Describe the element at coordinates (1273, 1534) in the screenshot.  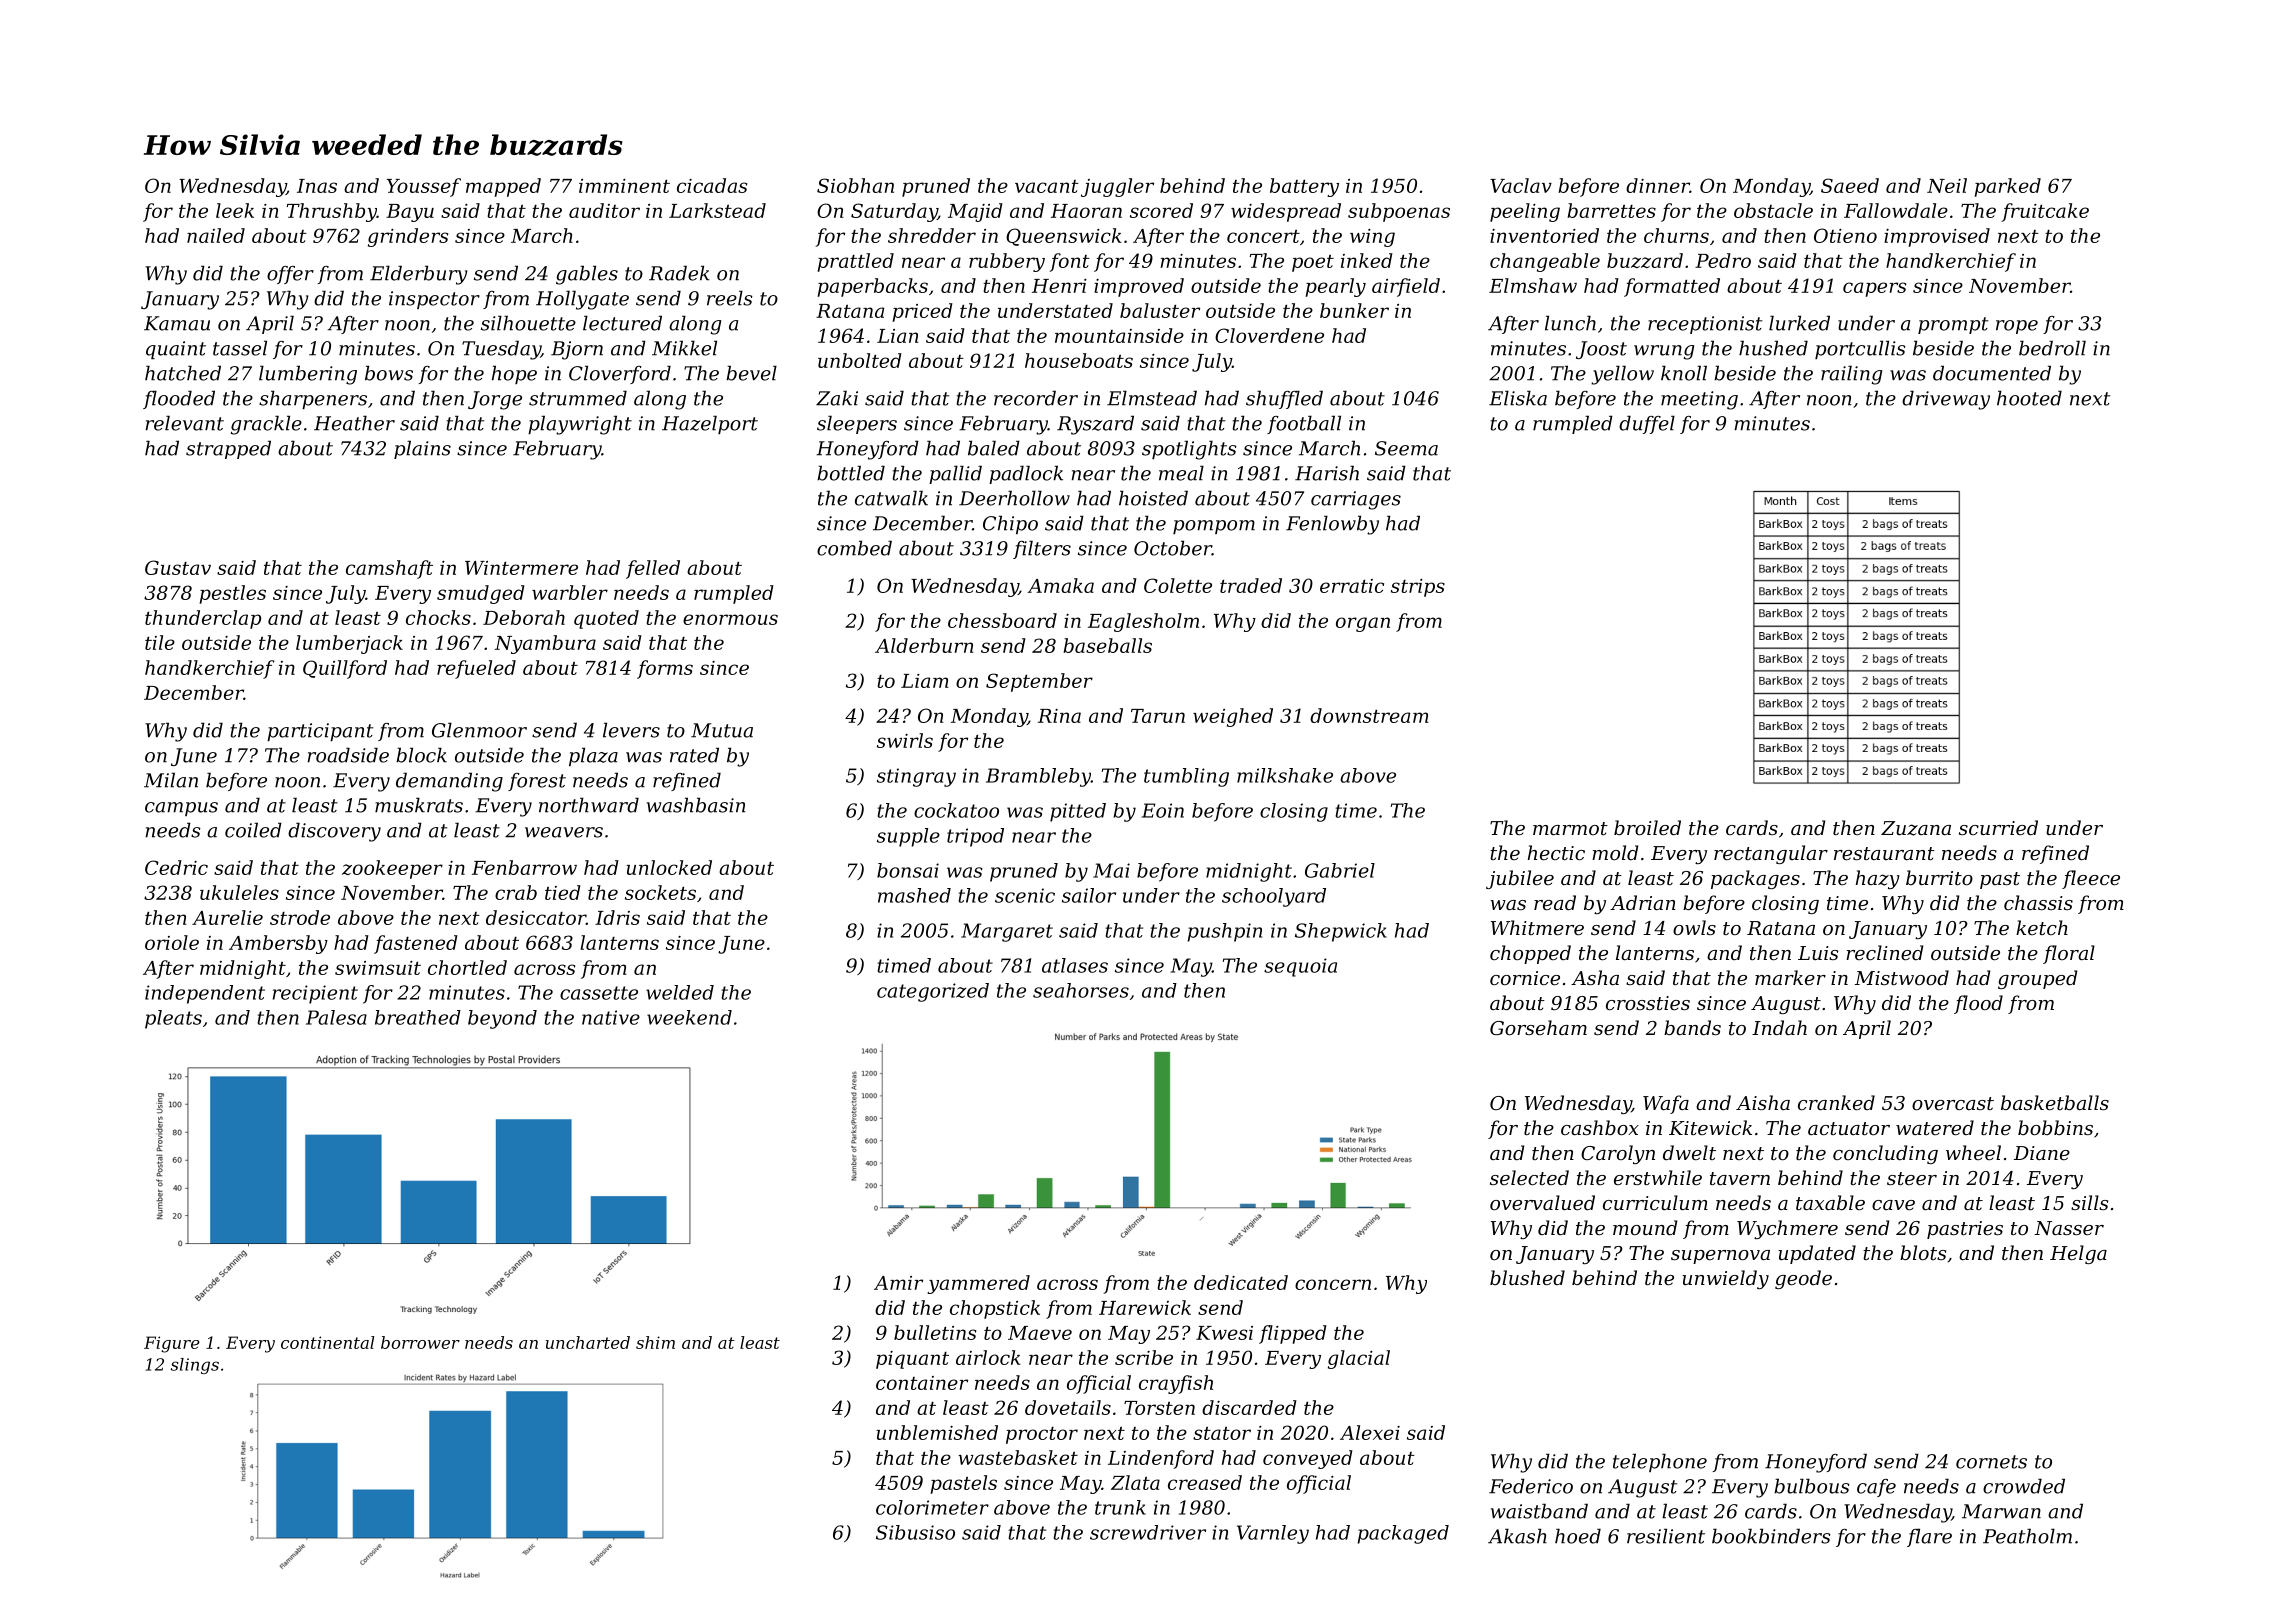
I see `Varnley` at that location.
